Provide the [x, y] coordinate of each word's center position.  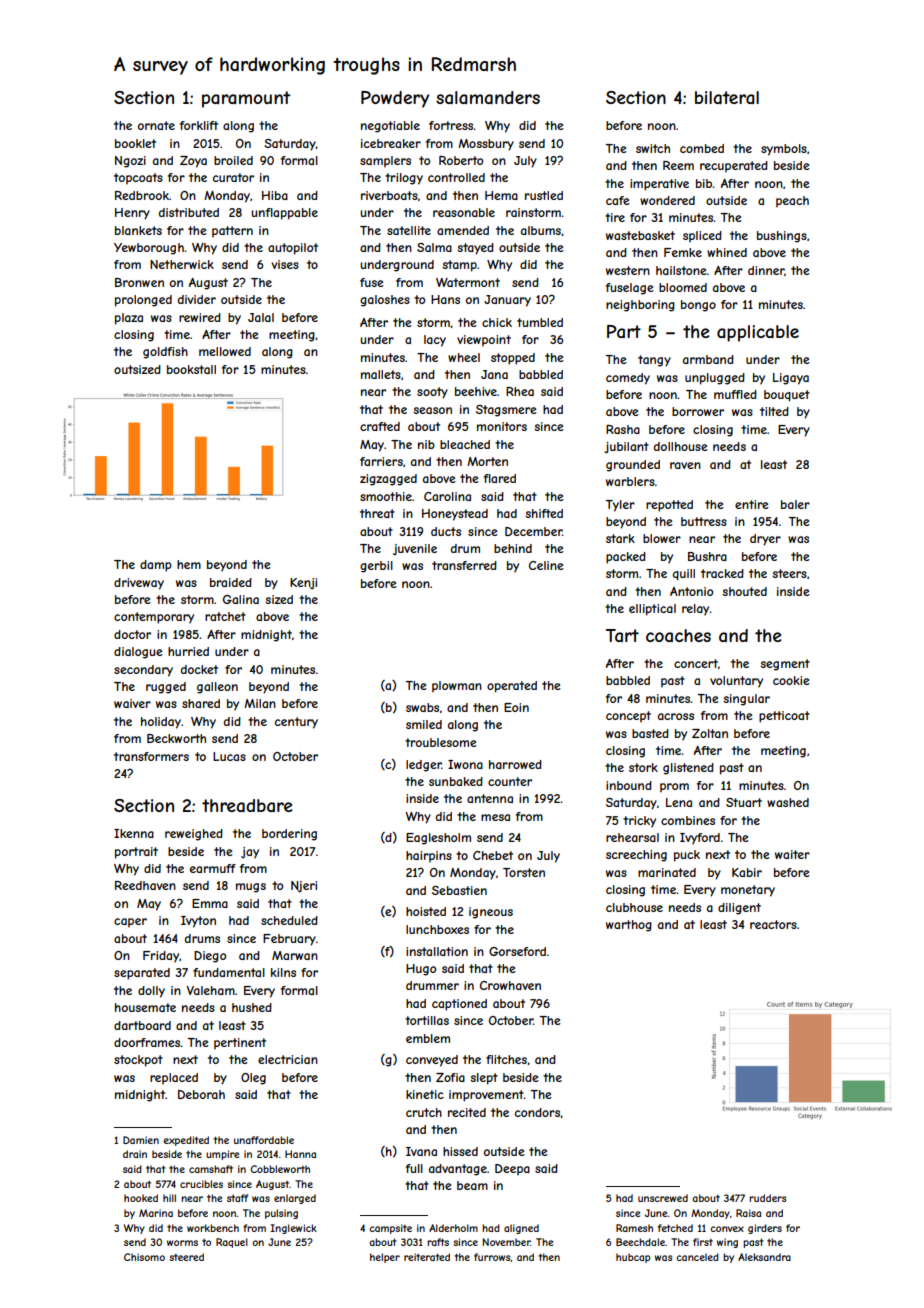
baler [795, 504]
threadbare [247, 805]
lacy [435, 341]
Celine [546, 565]
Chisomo [144, 1257]
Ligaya [791, 379]
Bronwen [139, 282]
